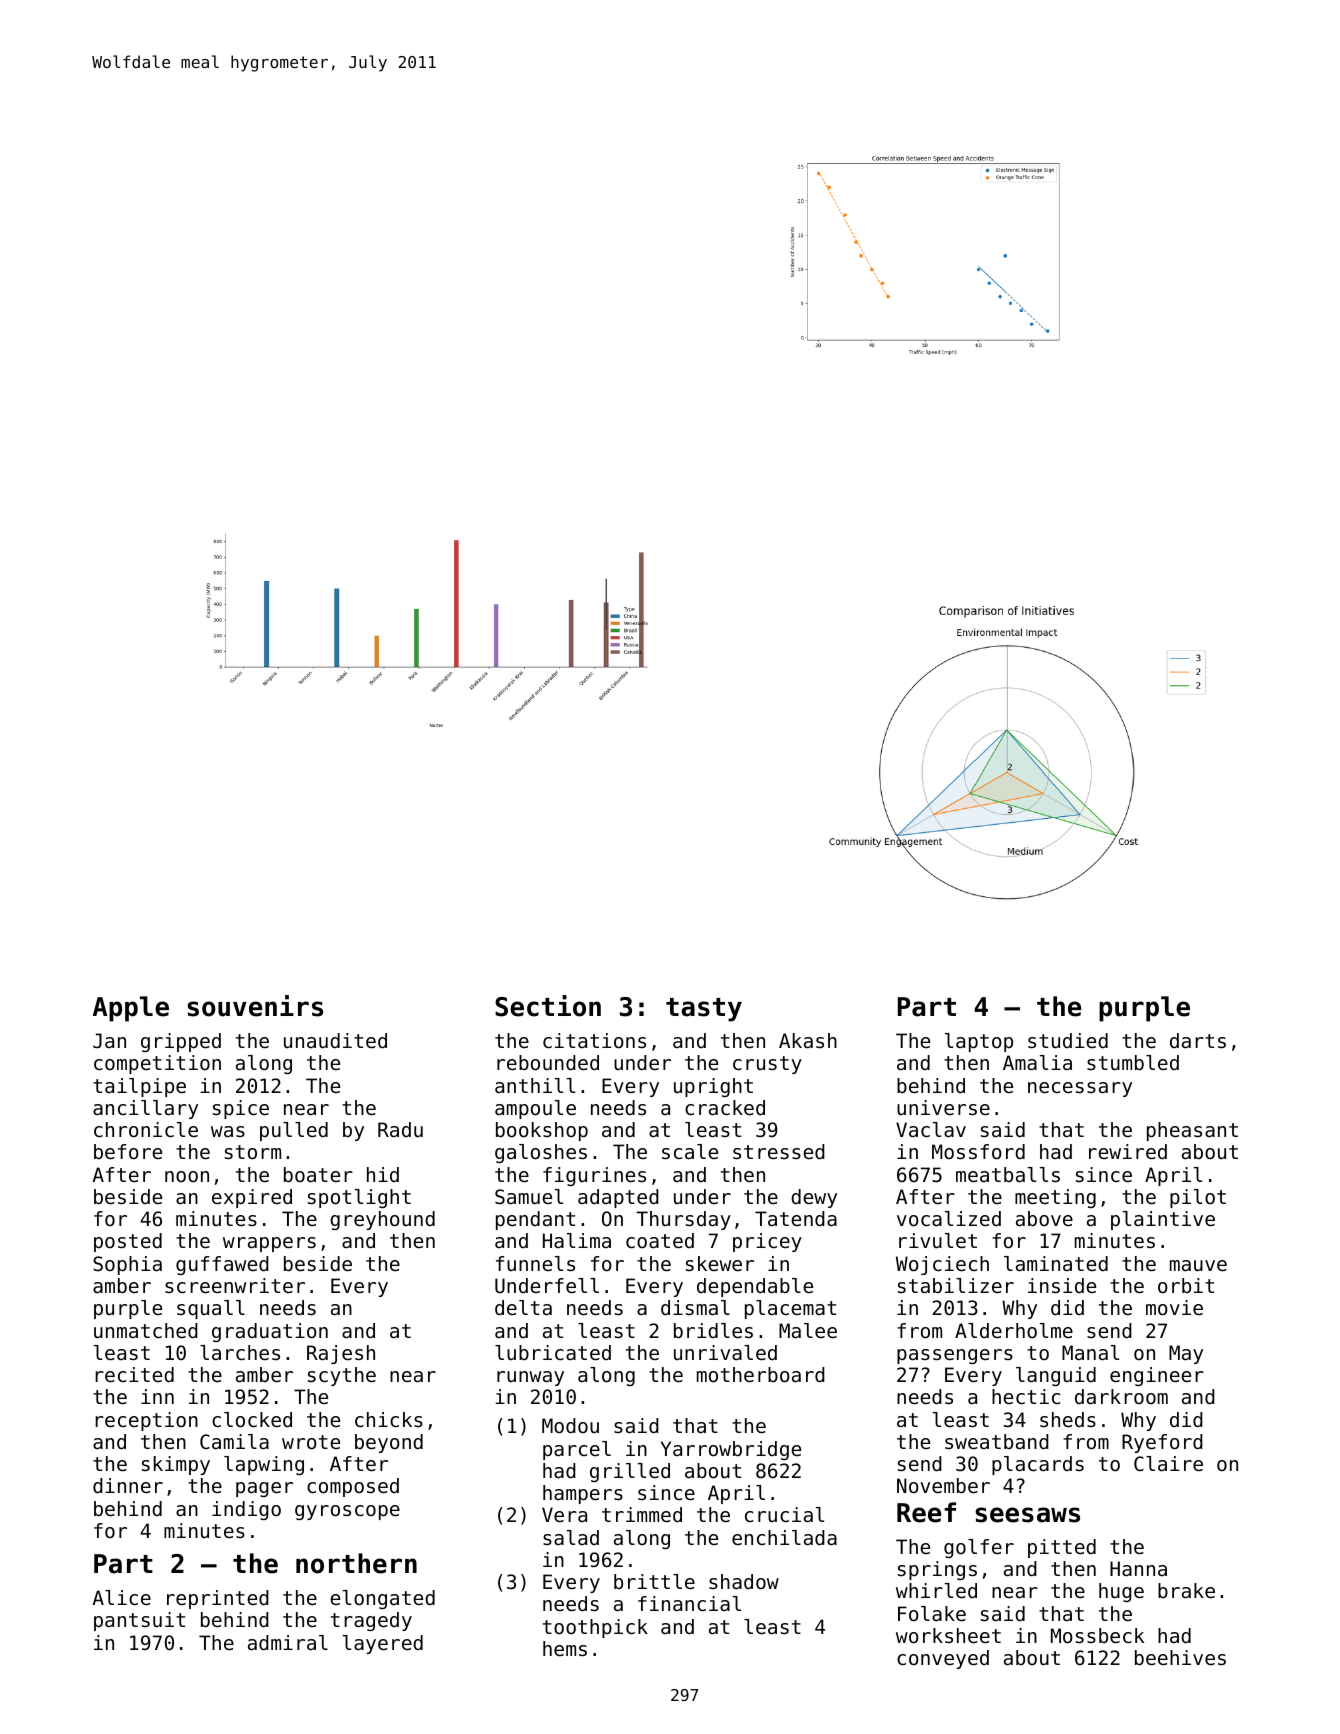  Describe the element at coordinates (131, 1009) in the screenshot. I see `Apple` at that location.
